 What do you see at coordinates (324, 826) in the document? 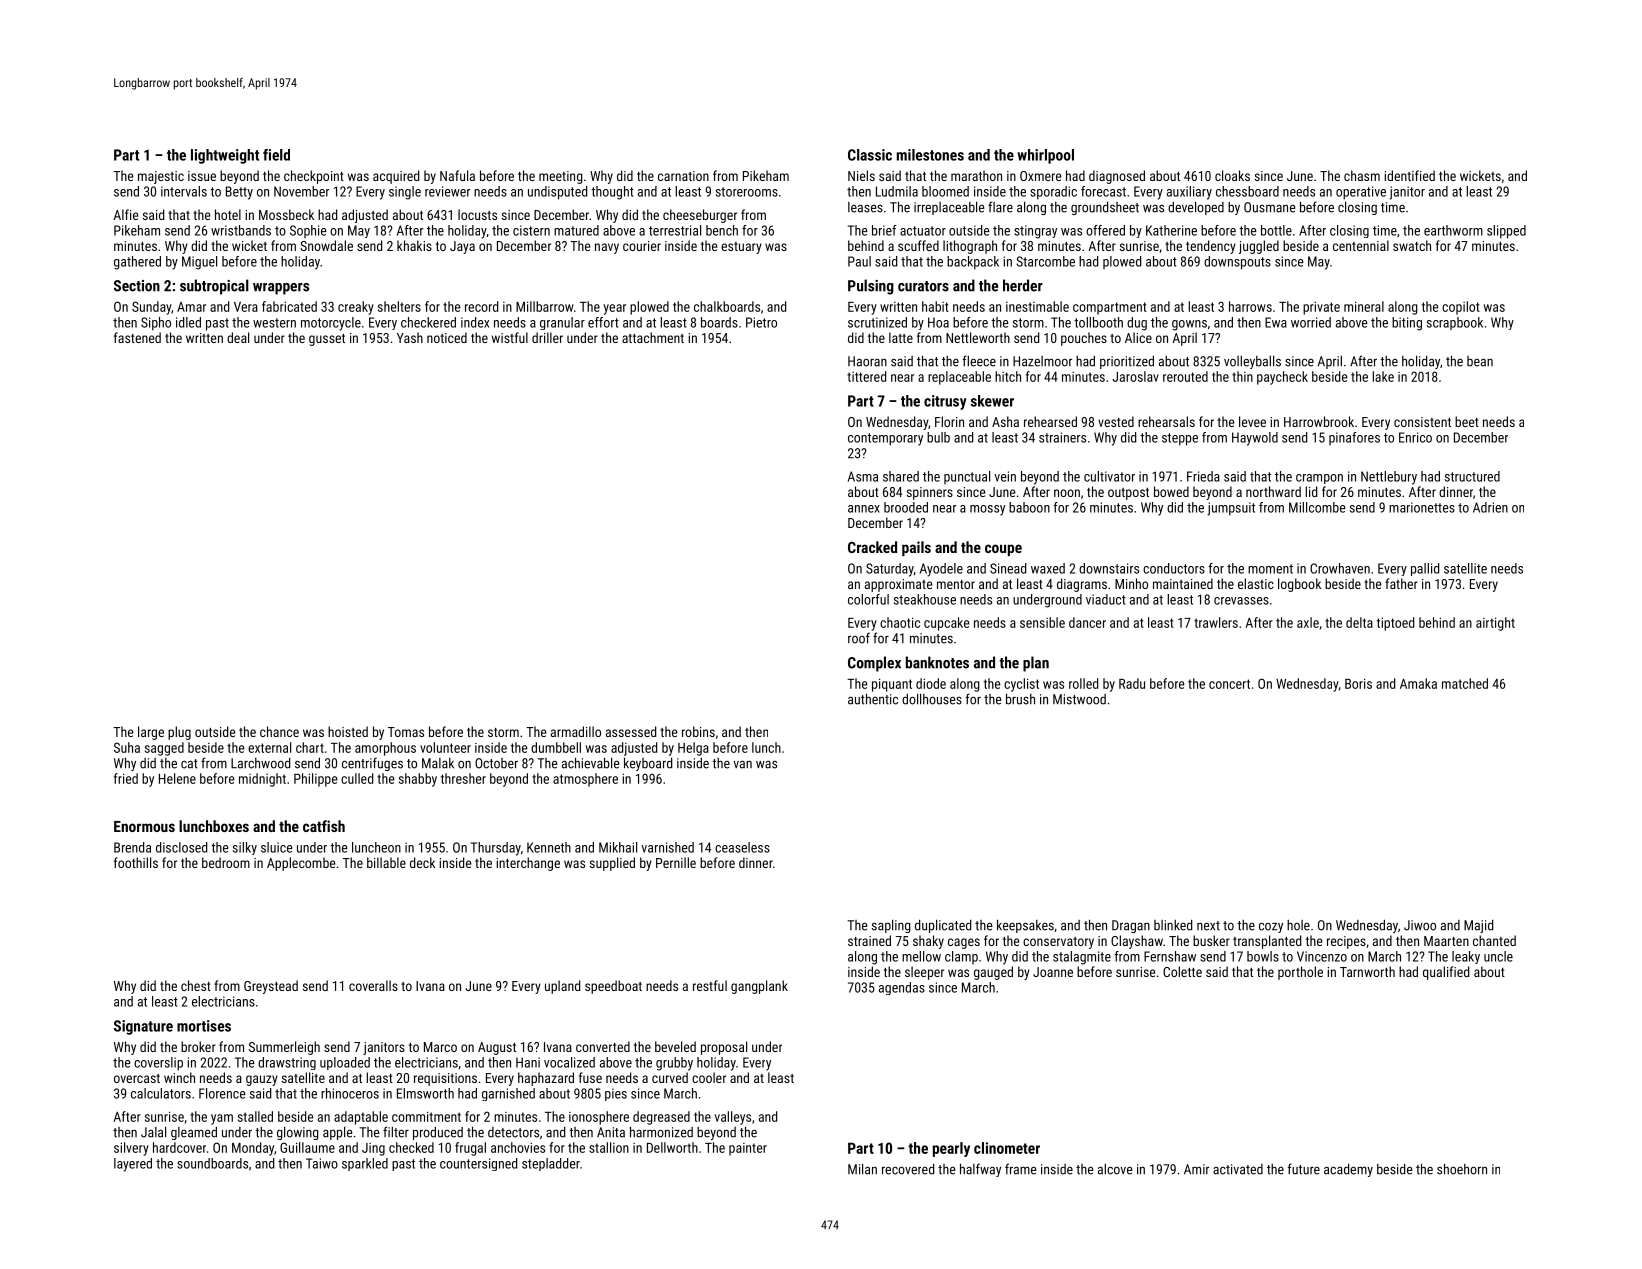
I see `catfish` at bounding box center [324, 826].
